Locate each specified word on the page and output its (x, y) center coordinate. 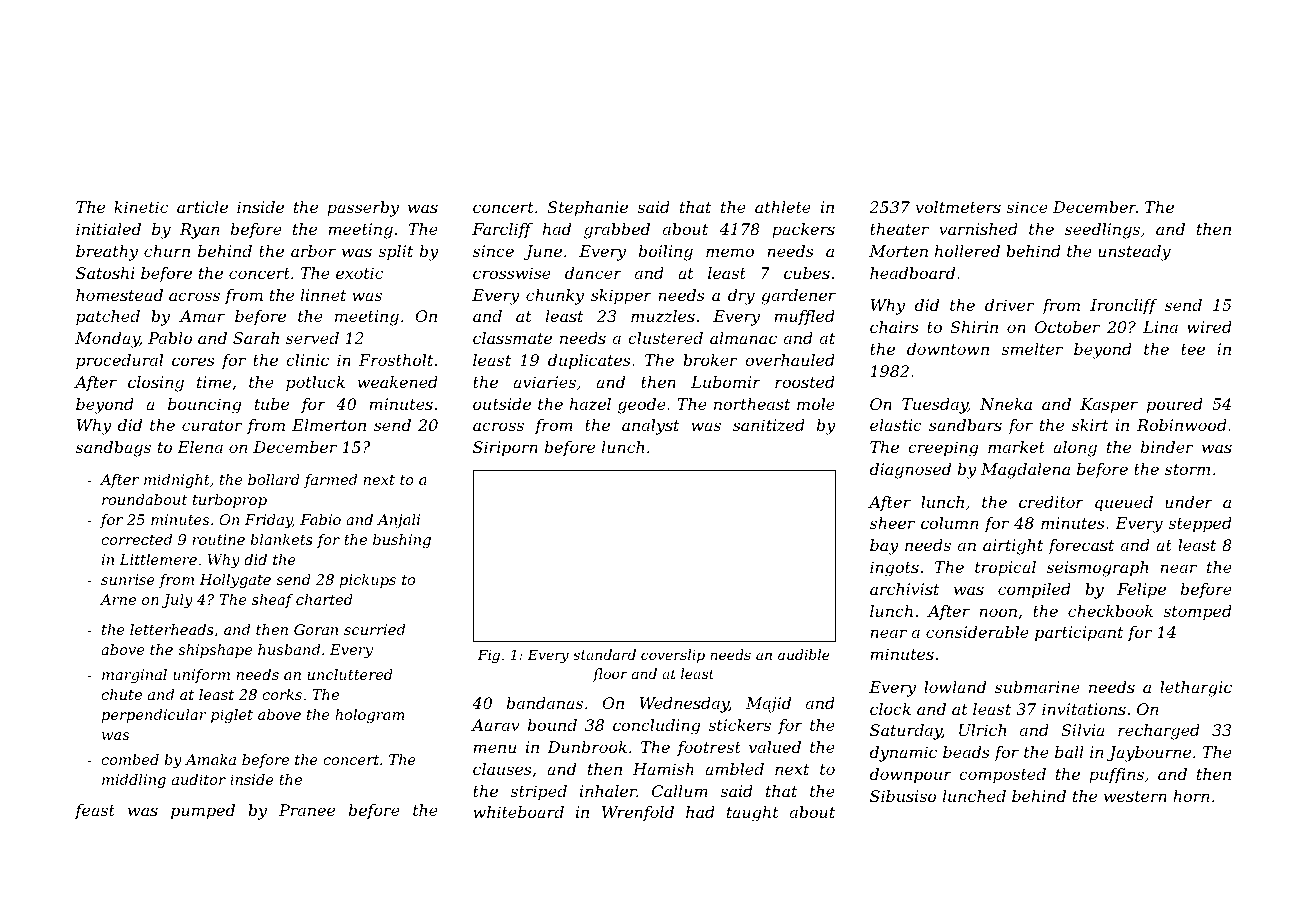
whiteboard (518, 812)
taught (753, 814)
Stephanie (588, 209)
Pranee (307, 810)
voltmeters (958, 207)
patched (108, 317)
